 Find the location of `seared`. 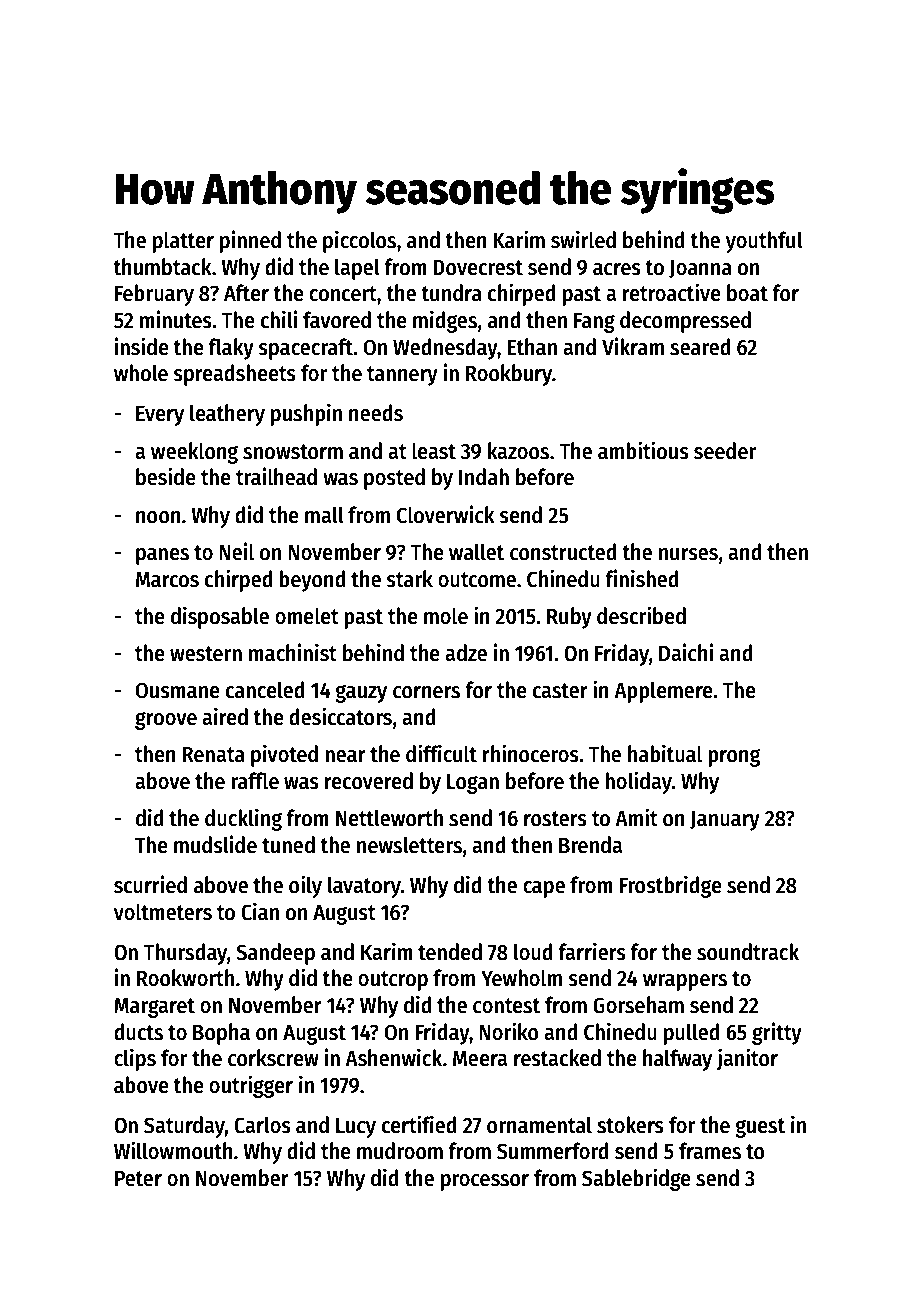

seared is located at coordinates (700, 347).
